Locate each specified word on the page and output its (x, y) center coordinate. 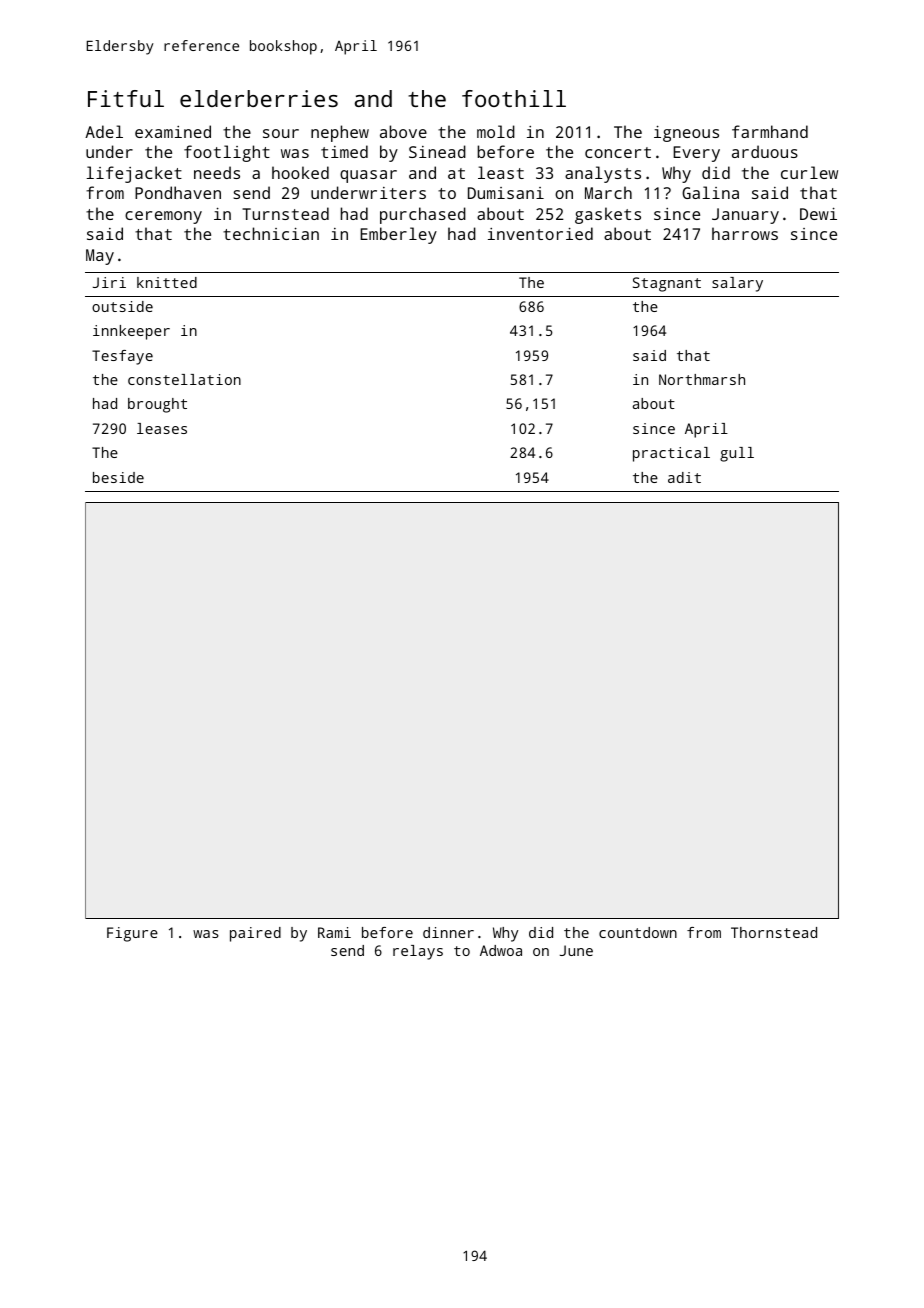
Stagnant (667, 284)
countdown (638, 932)
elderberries (259, 98)
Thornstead (774, 932)
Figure (132, 934)
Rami (334, 932)
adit (684, 477)
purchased (423, 215)
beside (118, 477)
